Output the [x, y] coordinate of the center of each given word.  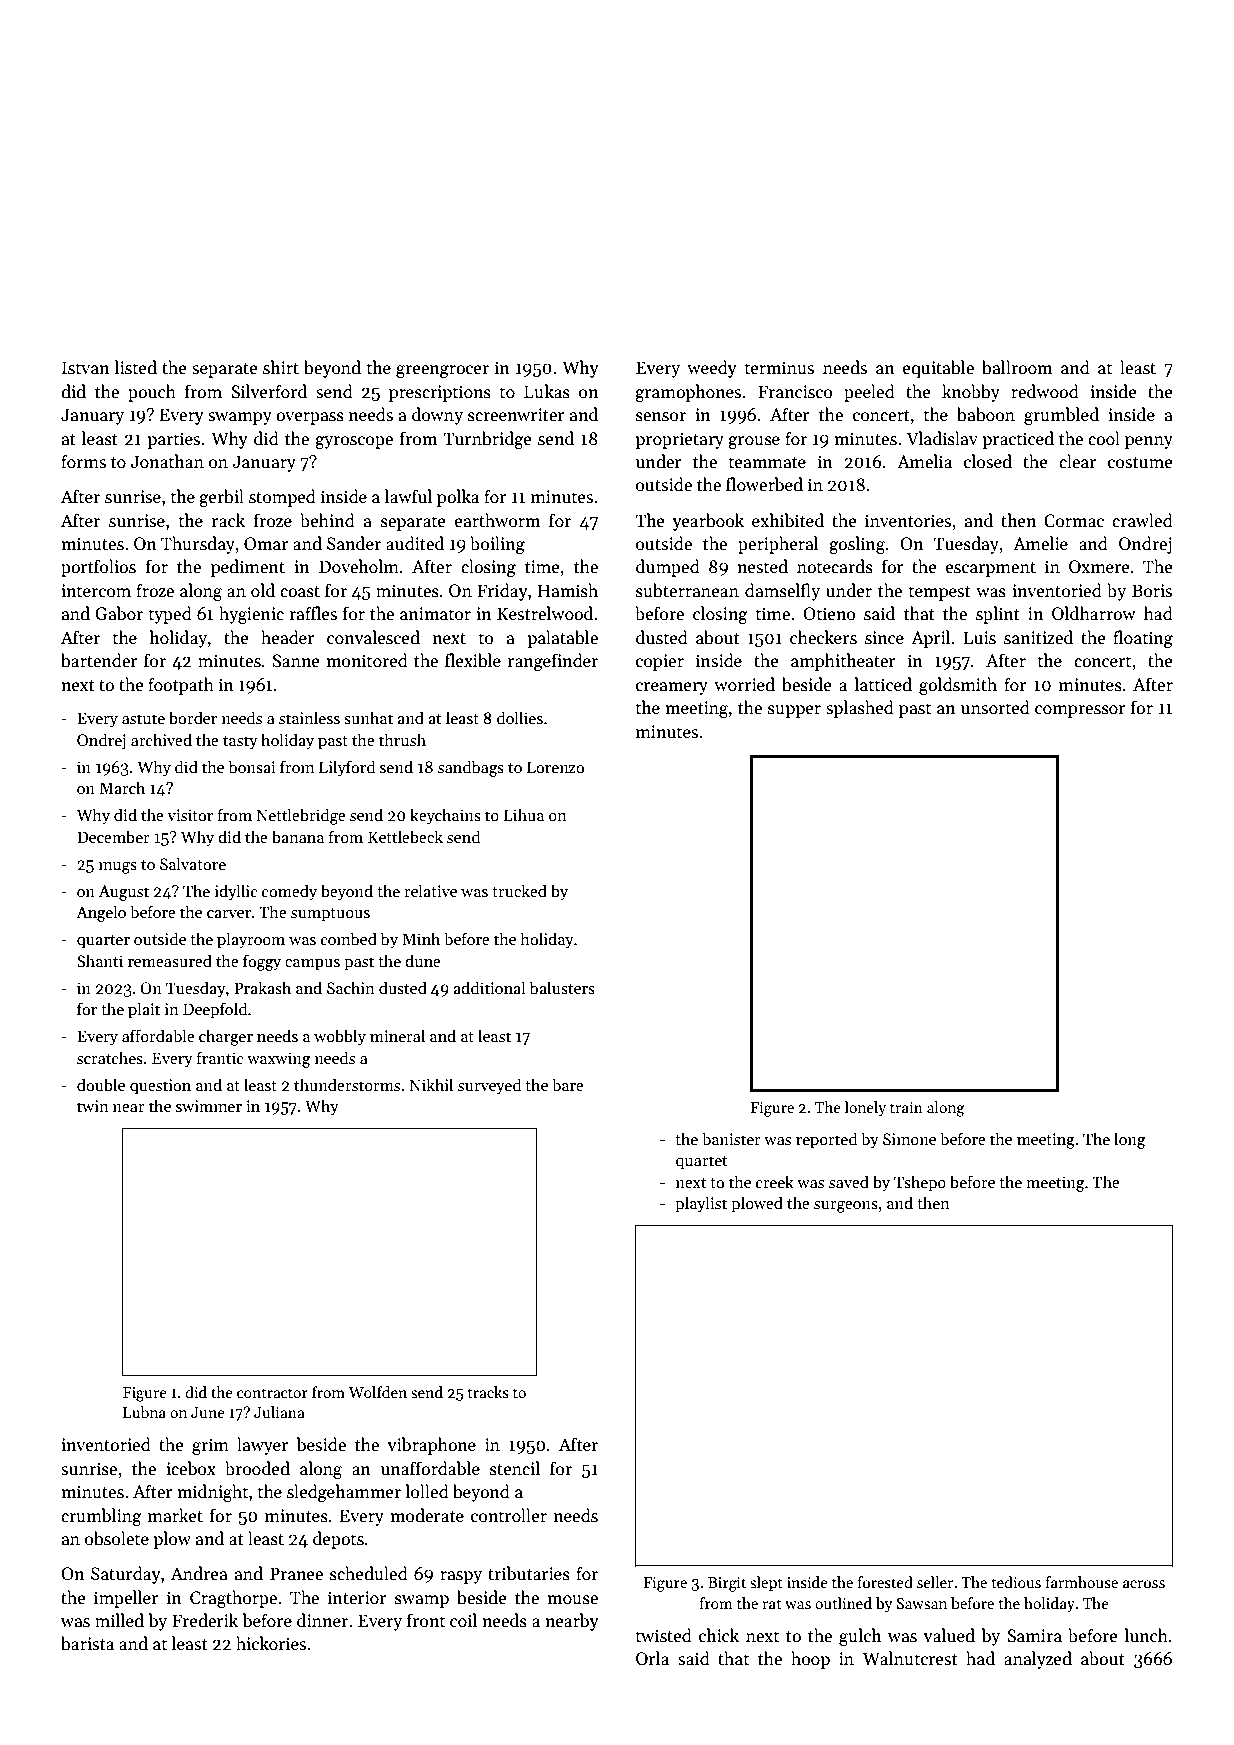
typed [170, 615]
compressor [1080, 711]
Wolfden [377, 1392]
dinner [322, 1620]
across [1144, 1584]
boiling [497, 545]
